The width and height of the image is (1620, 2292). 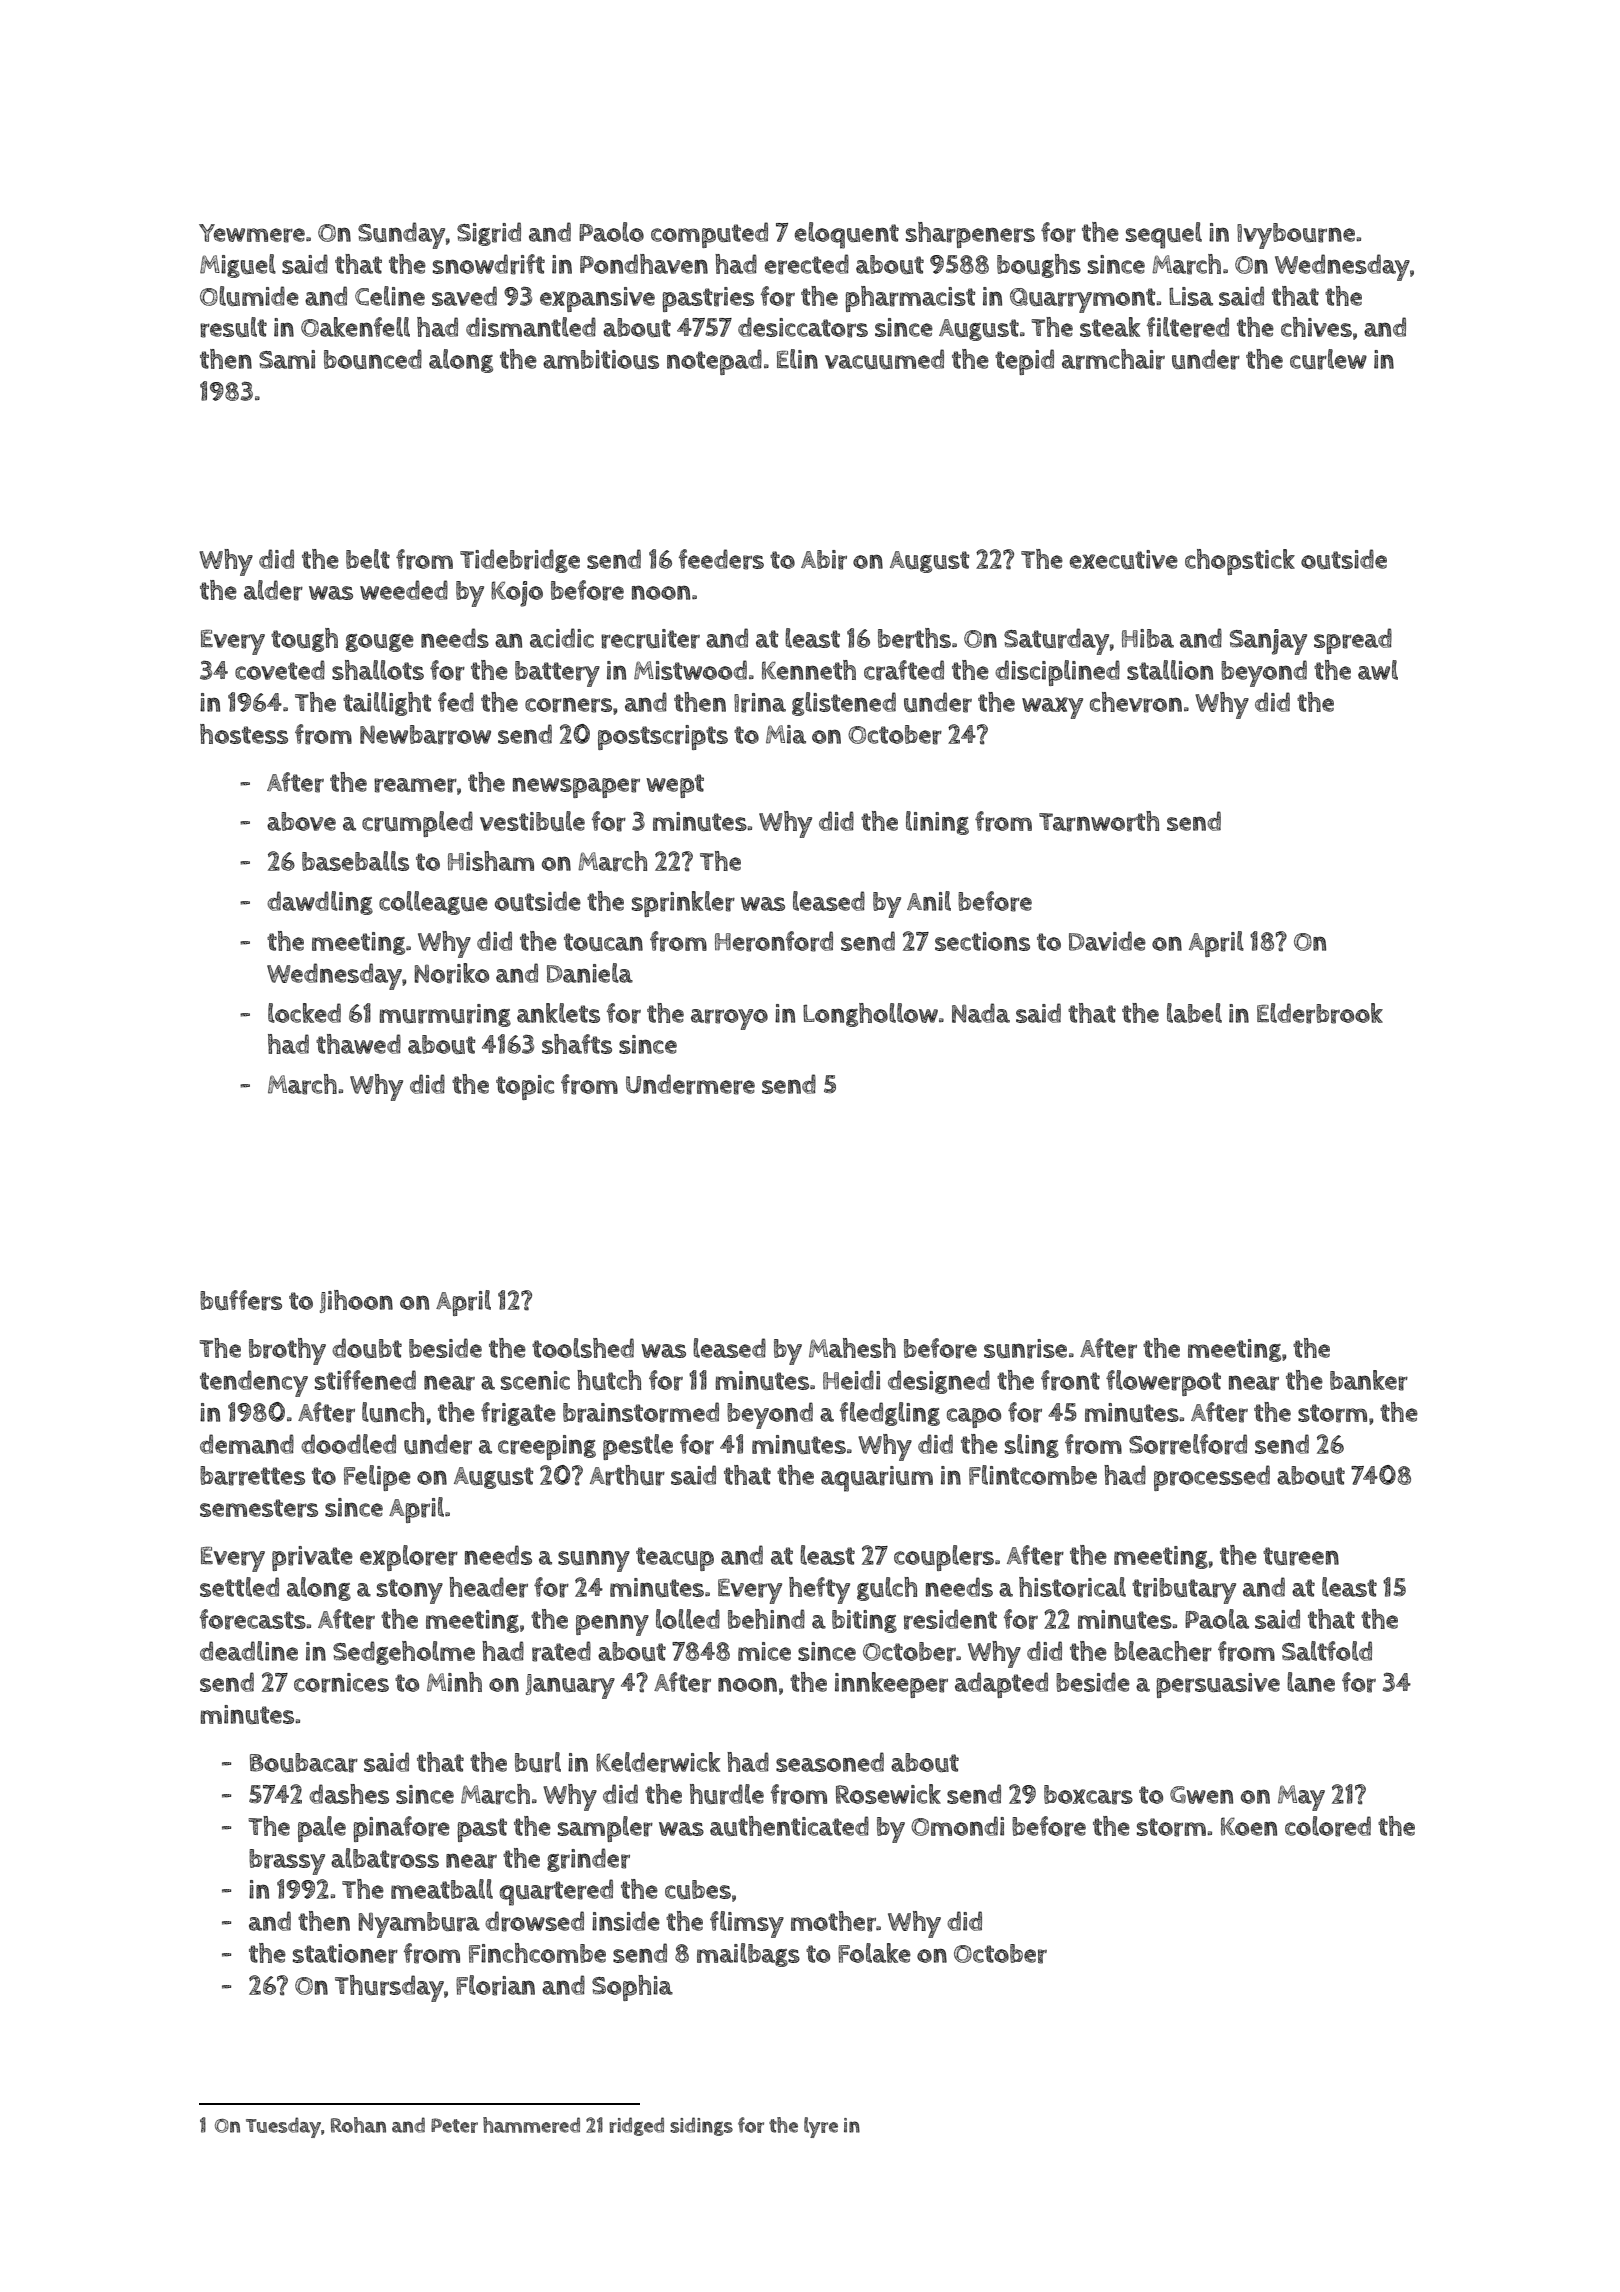 I want to click on flowerpot, so click(x=1163, y=1383).
